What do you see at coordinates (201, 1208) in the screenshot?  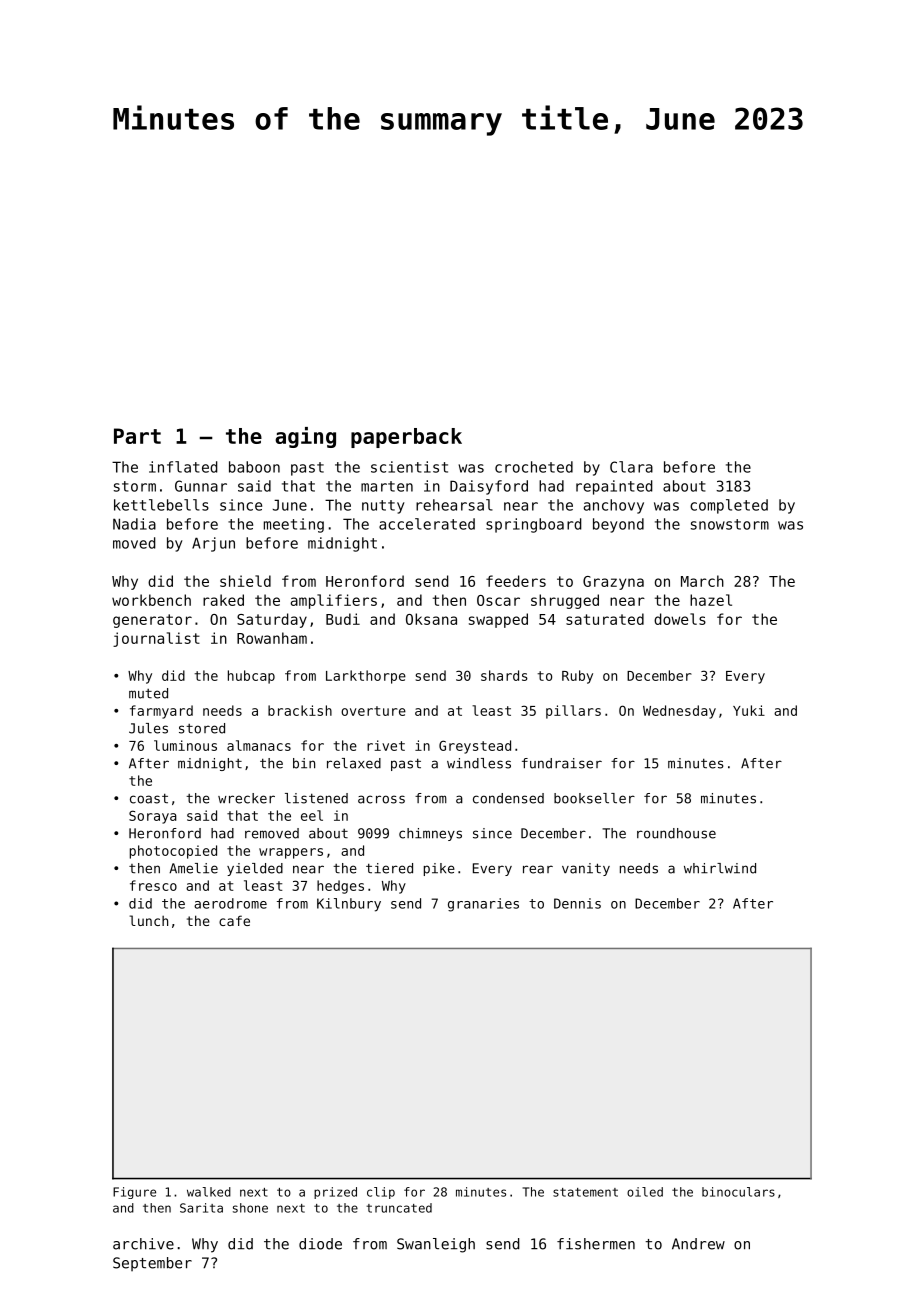 I see `Sarita` at bounding box center [201, 1208].
